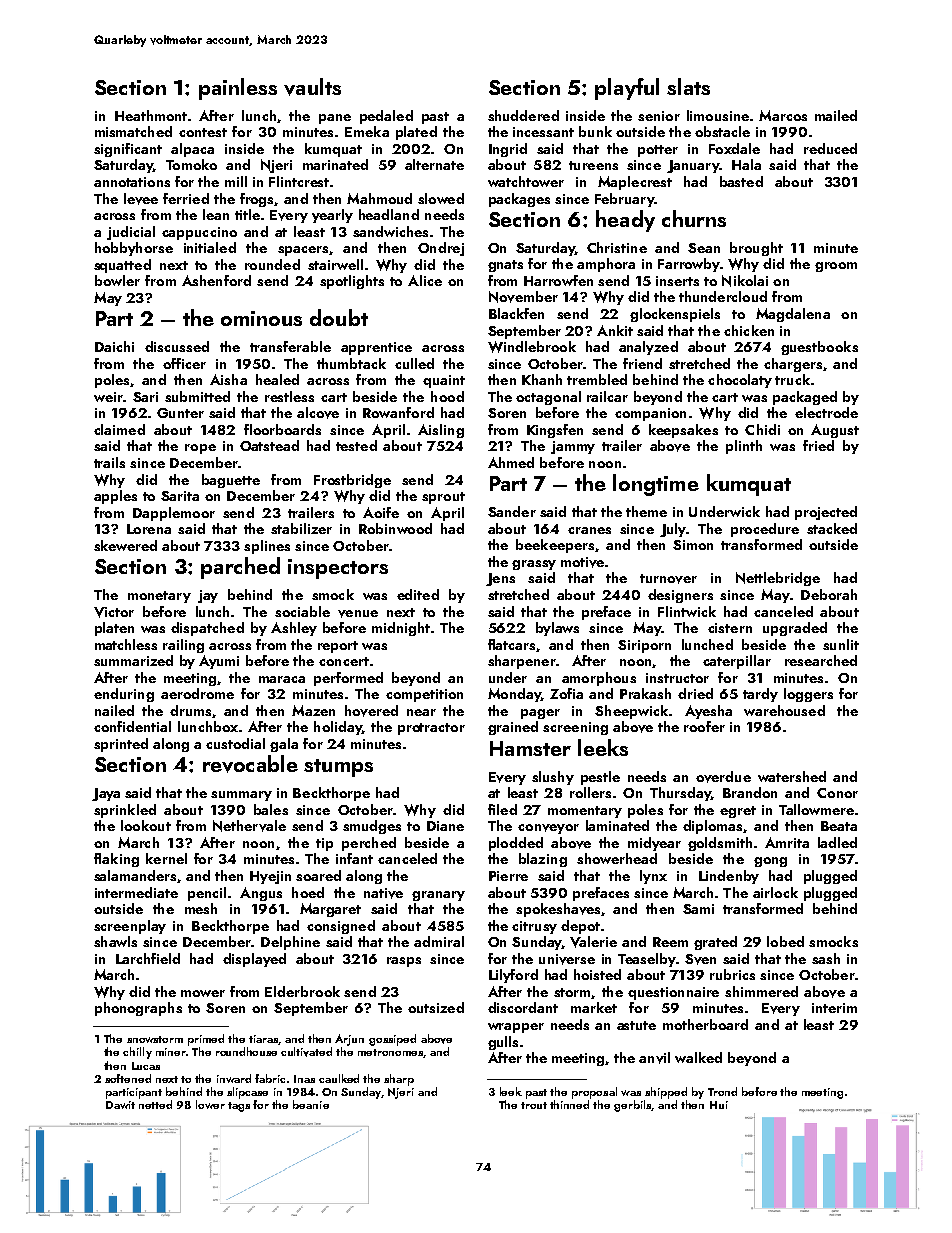  Describe the element at coordinates (133, 131) in the screenshot. I see `mismatched` at that location.
